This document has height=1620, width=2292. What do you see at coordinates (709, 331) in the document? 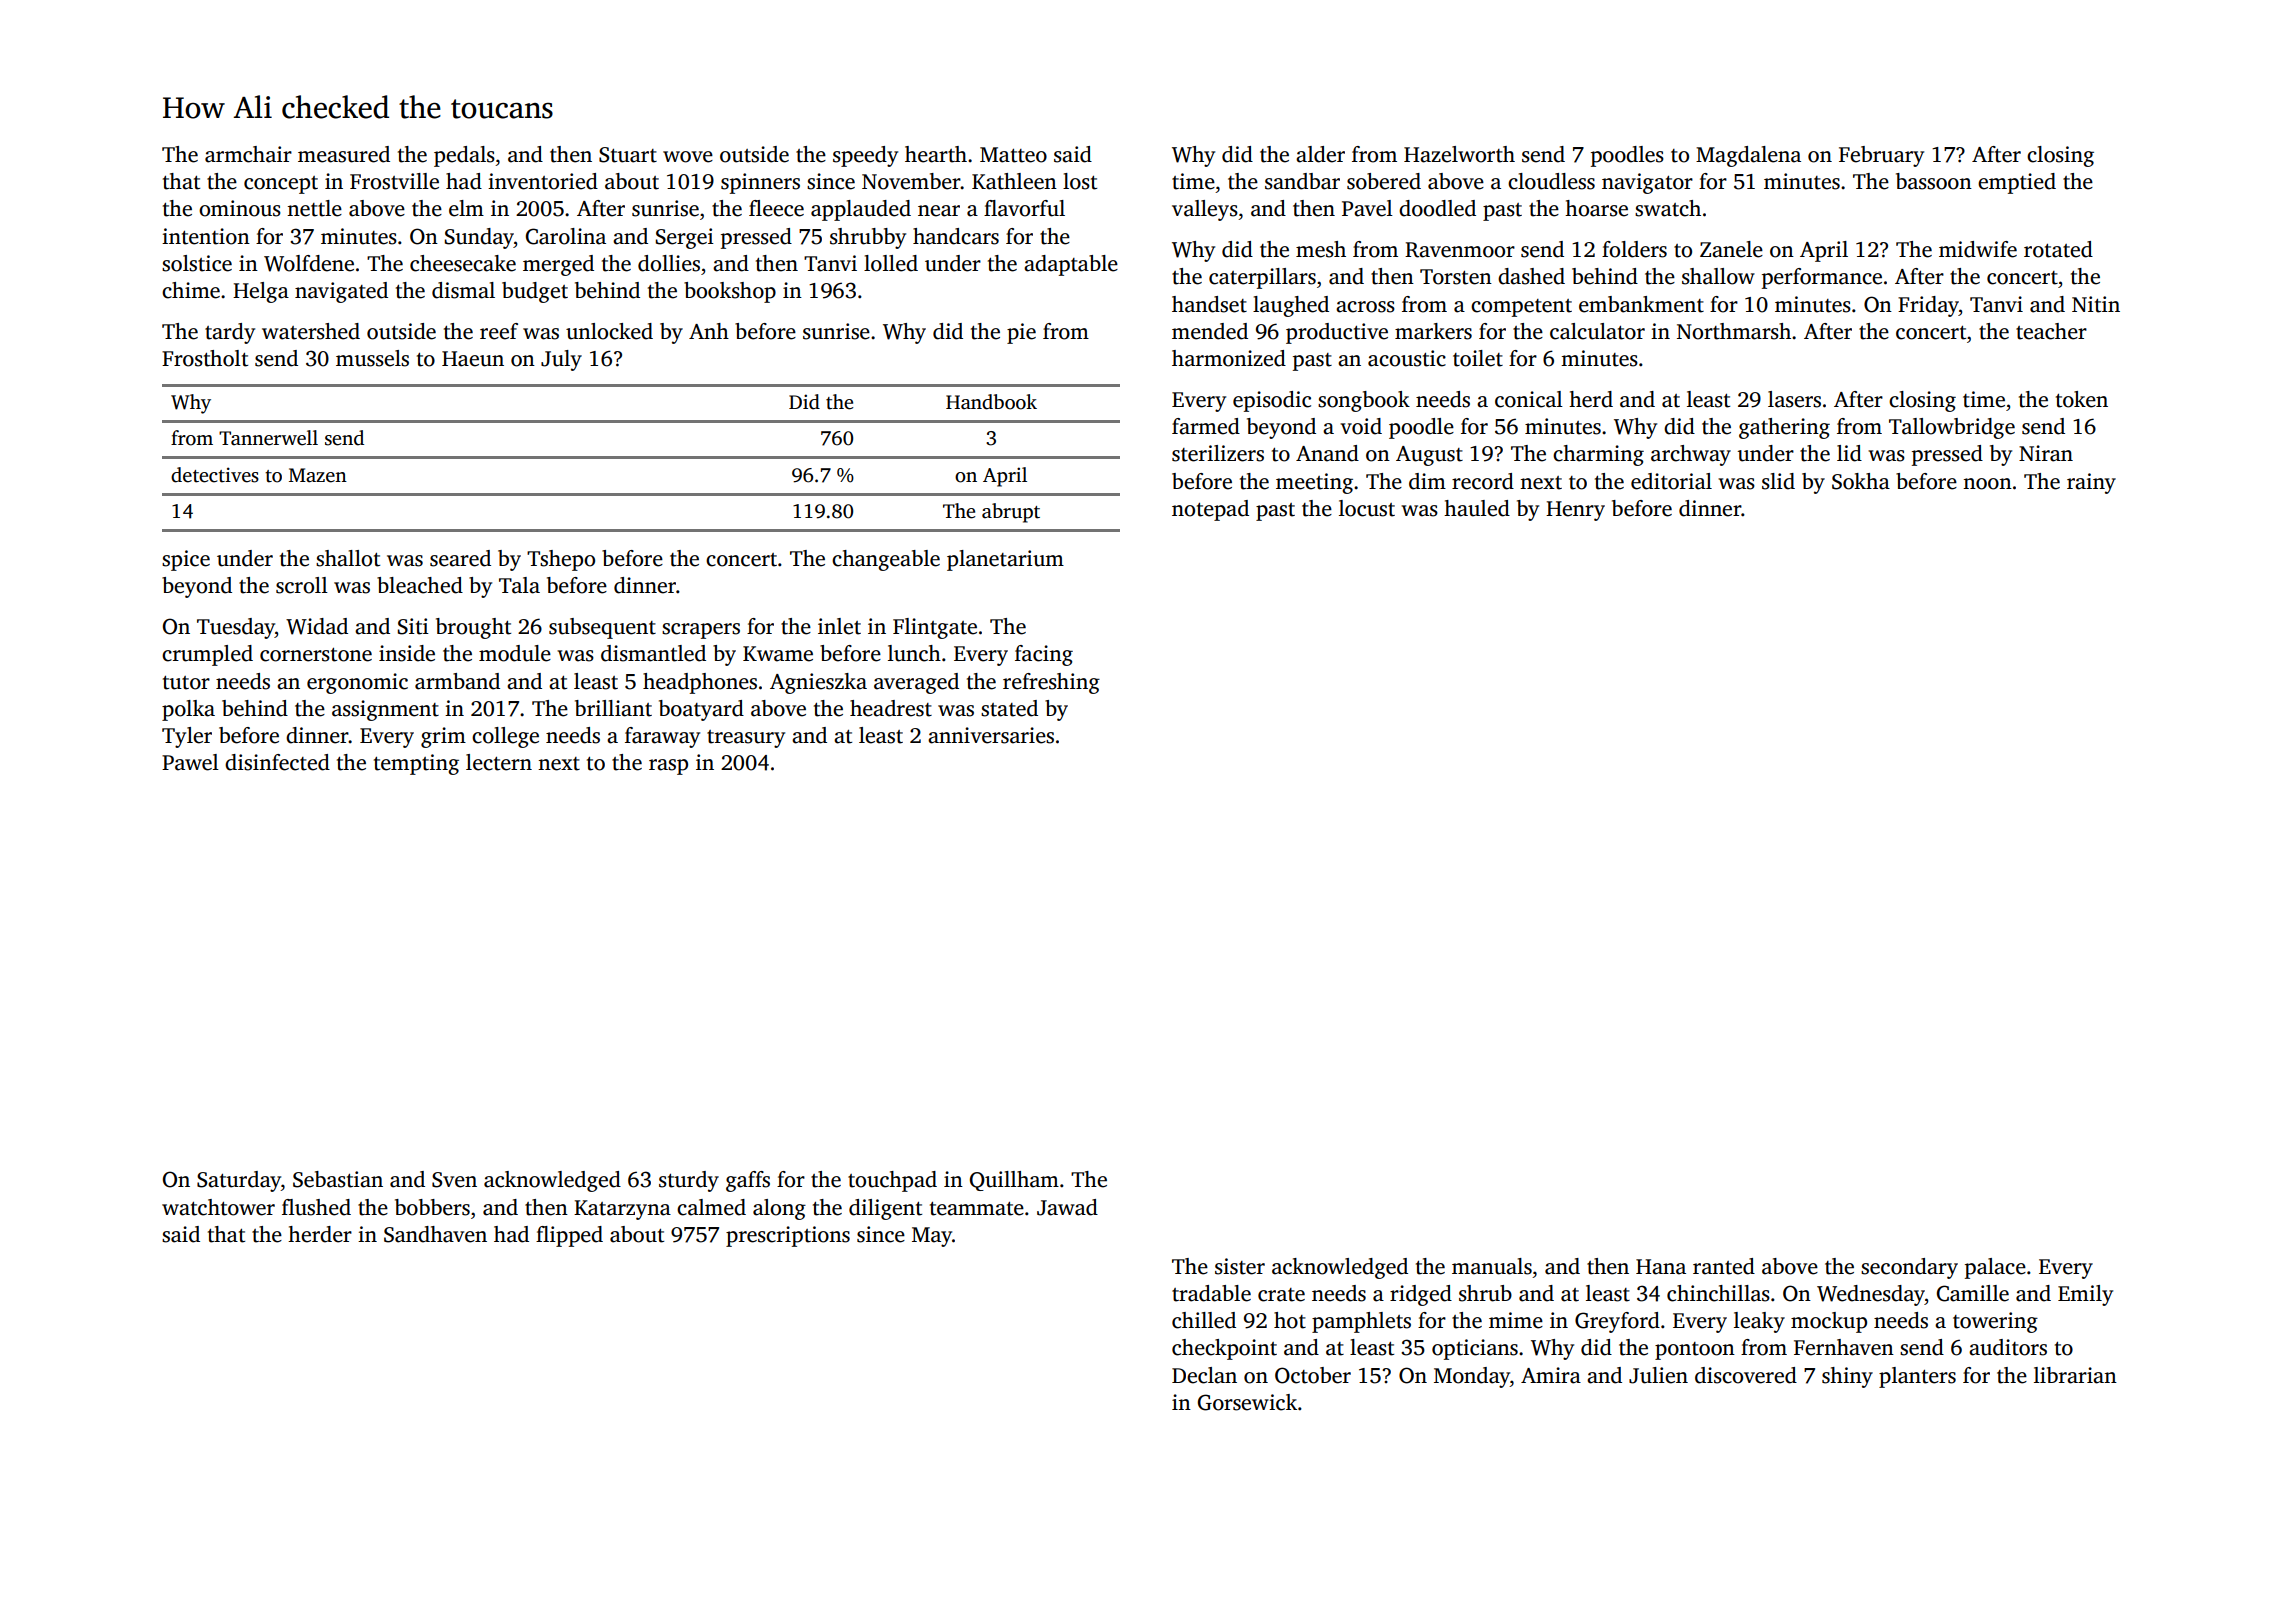
I see `Anh` at bounding box center [709, 331].
